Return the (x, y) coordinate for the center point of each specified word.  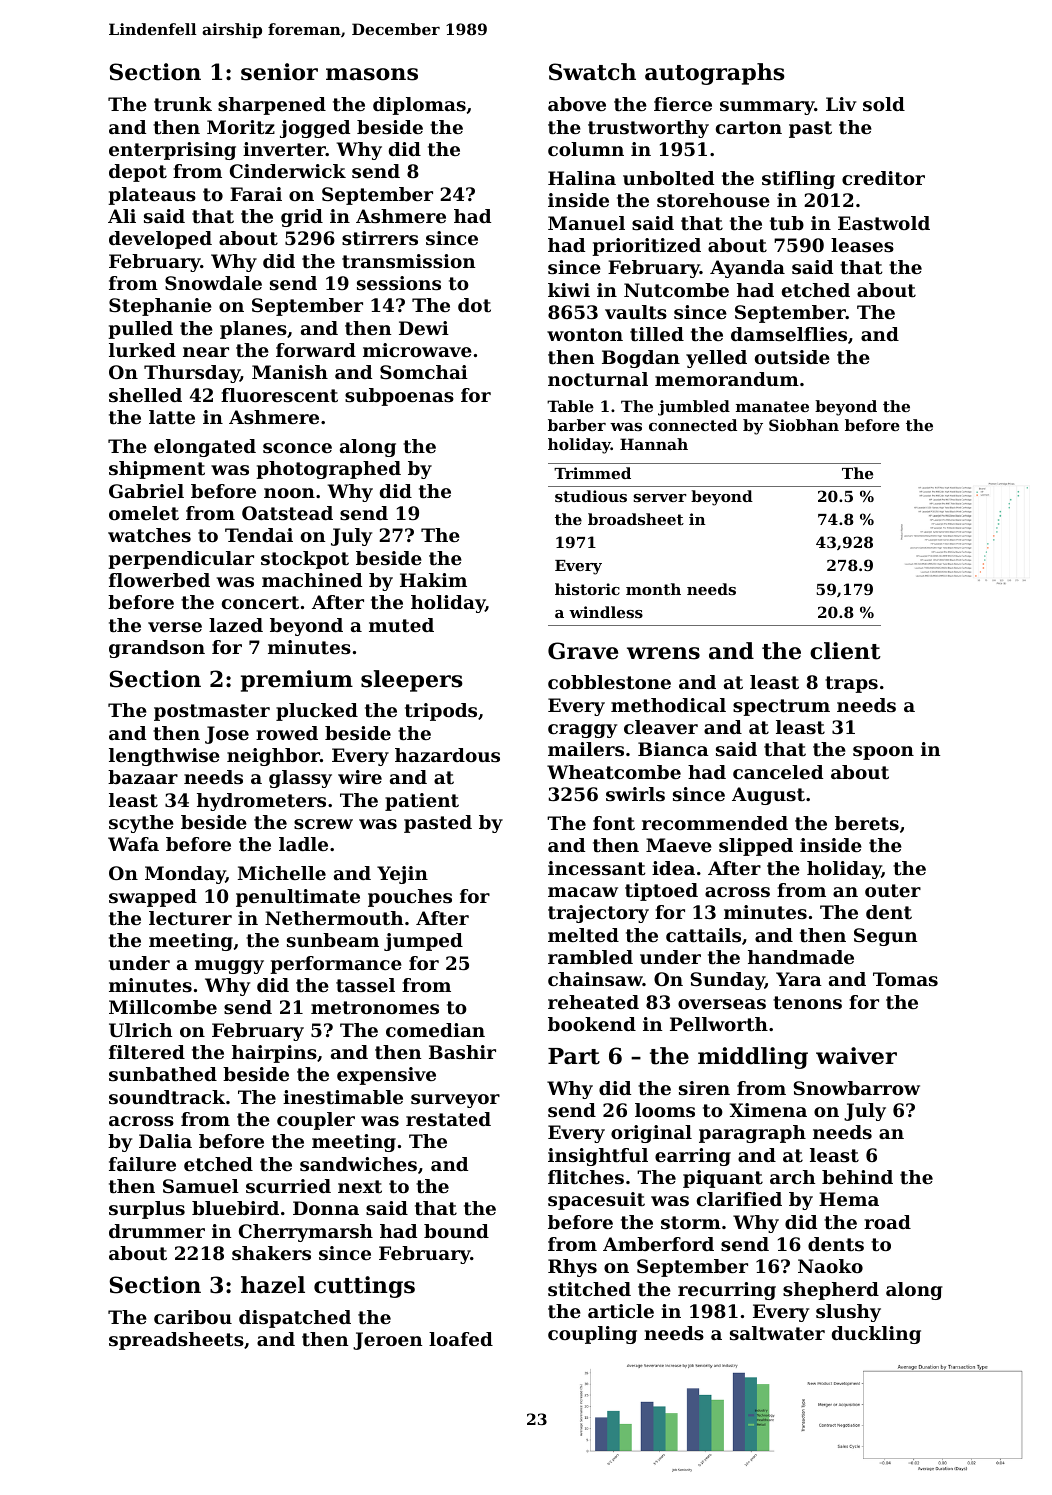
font (614, 823)
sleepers (412, 681)
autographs (715, 74)
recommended (715, 823)
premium (297, 681)
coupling (592, 1335)
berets (867, 823)
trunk (183, 104)
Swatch (592, 72)
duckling (876, 1335)
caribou (193, 1317)
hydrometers (261, 802)
